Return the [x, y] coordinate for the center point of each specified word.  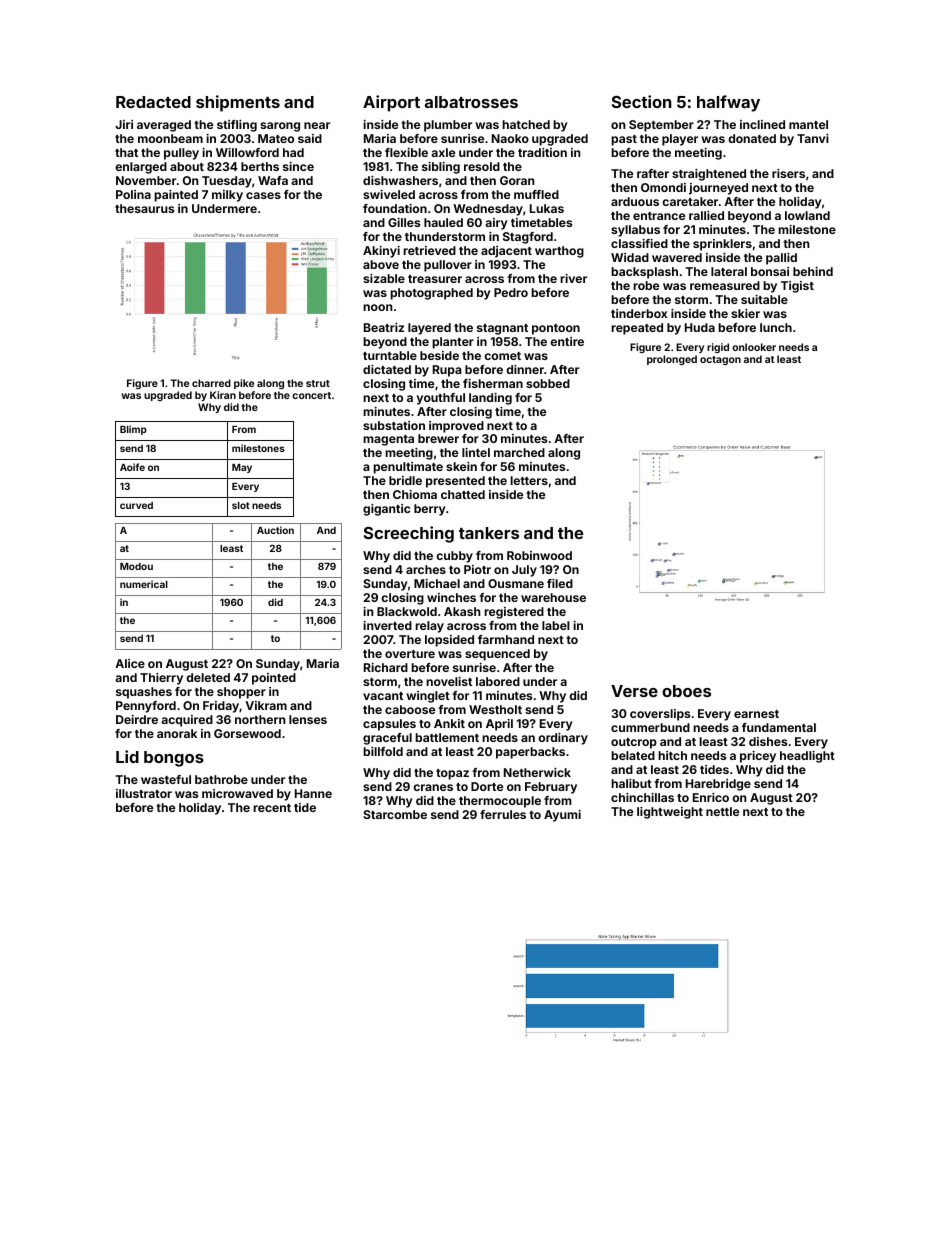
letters [529, 480]
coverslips [660, 715]
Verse [634, 691]
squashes [144, 693]
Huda [700, 327]
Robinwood [539, 555]
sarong [280, 127]
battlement [447, 737]
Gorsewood [247, 733]
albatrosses [471, 102]
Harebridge [718, 785]
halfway [728, 103]
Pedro [511, 292]
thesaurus [144, 208]
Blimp [133, 430]
